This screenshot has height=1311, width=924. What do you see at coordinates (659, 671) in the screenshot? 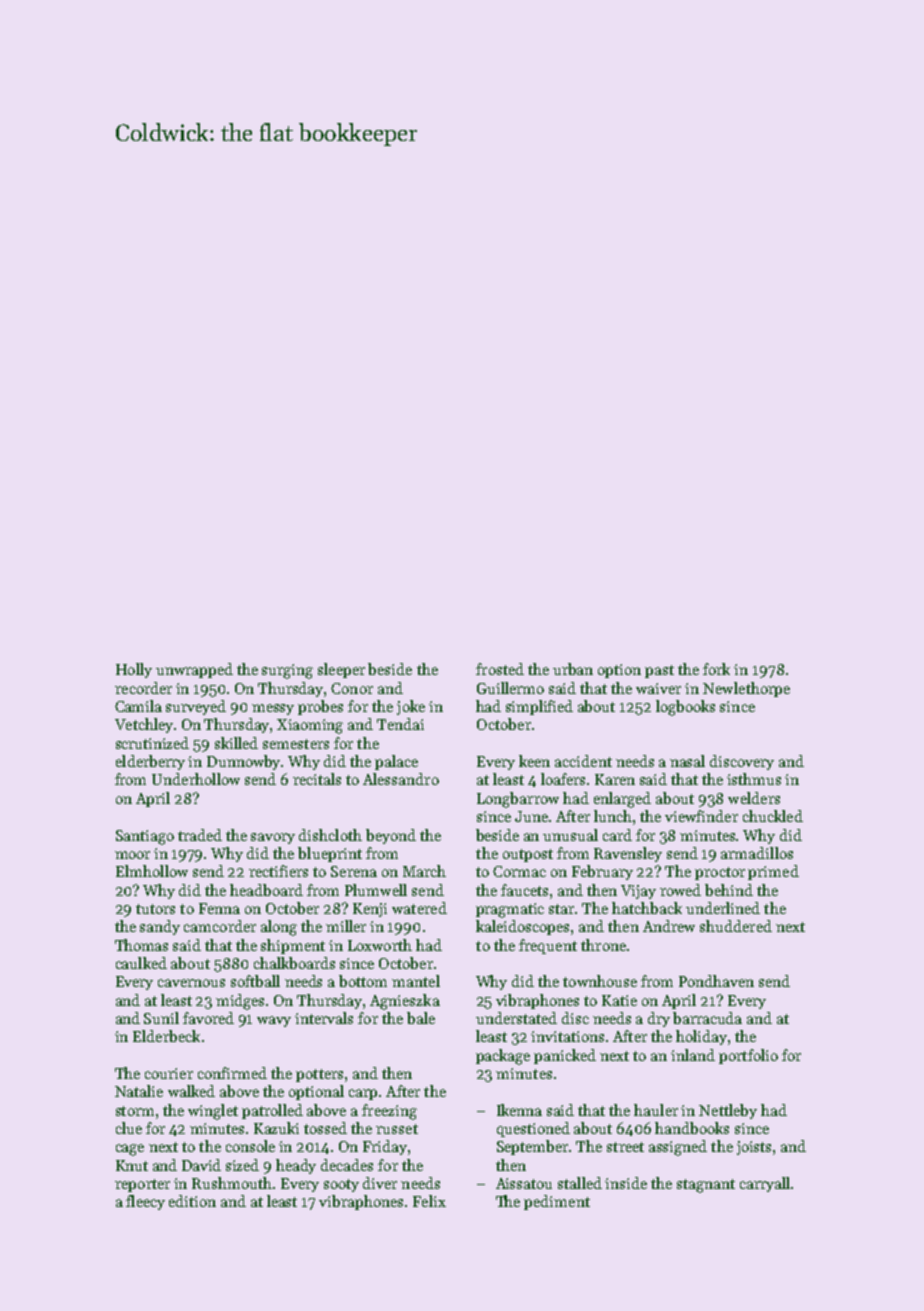
I see `past` at bounding box center [659, 671].
